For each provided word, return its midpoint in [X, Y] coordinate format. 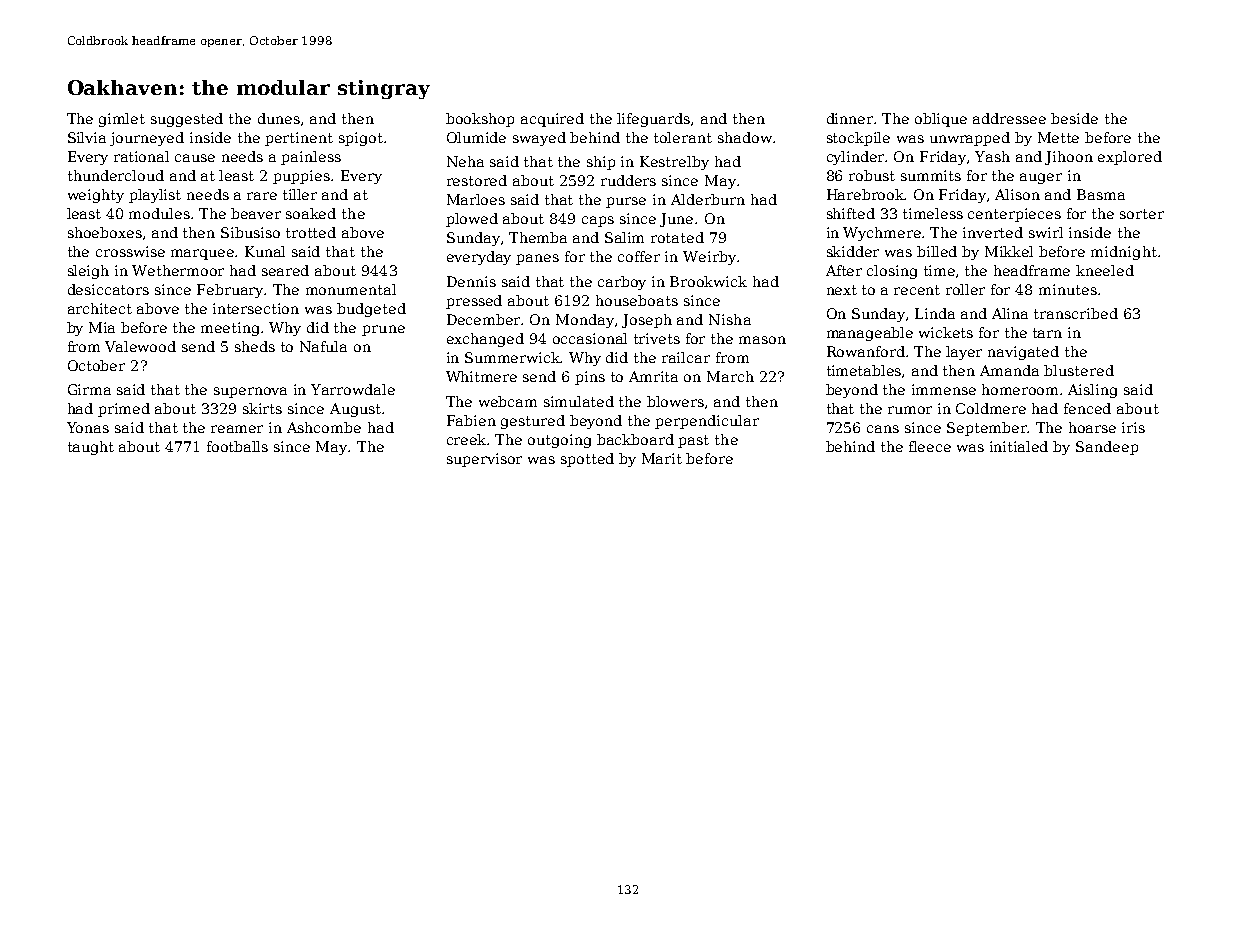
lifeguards [653, 120]
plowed [472, 220]
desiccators [108, 289]
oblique [941, 120]
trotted [311, 232]
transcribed [1076, 313]
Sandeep [1107, 448]
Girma [89, 389]
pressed [474, 302]
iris [1133, 427]
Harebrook [866, 194]
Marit [662, 458]
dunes [279, 118]
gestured [533, 422]
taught [91, 448]
